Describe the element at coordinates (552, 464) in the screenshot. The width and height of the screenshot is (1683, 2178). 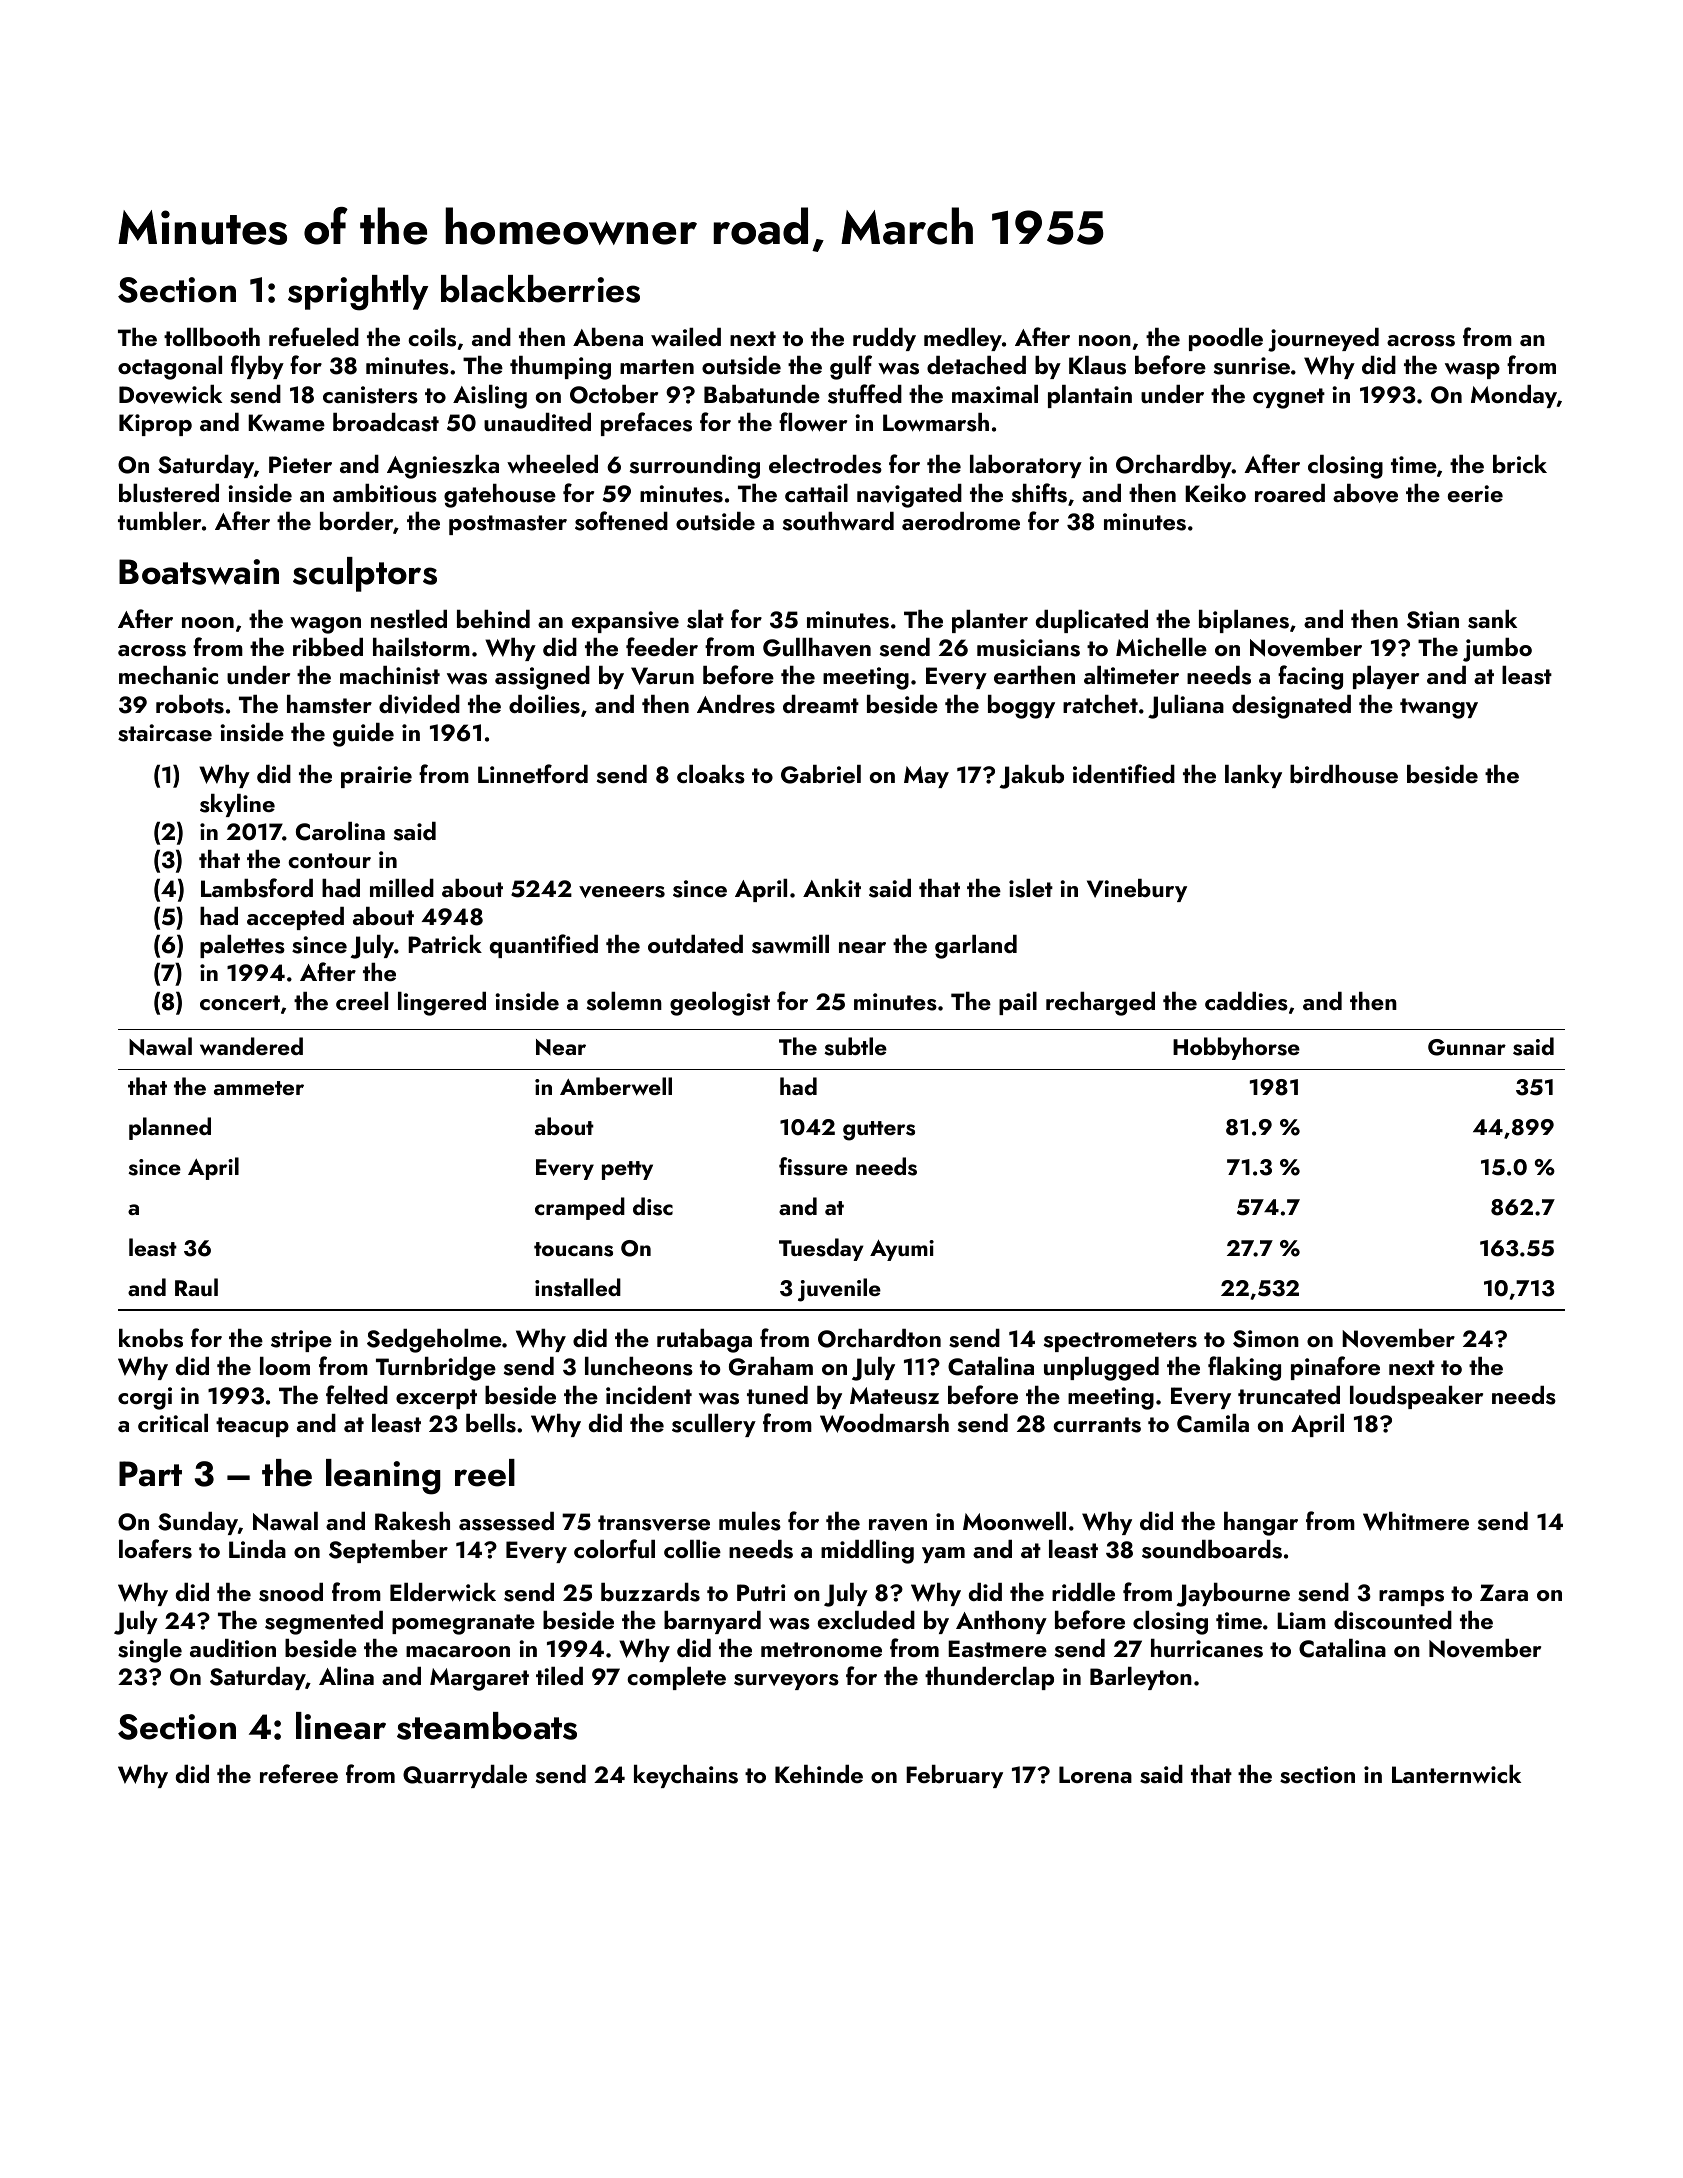
I see `wheeled` at that location.
